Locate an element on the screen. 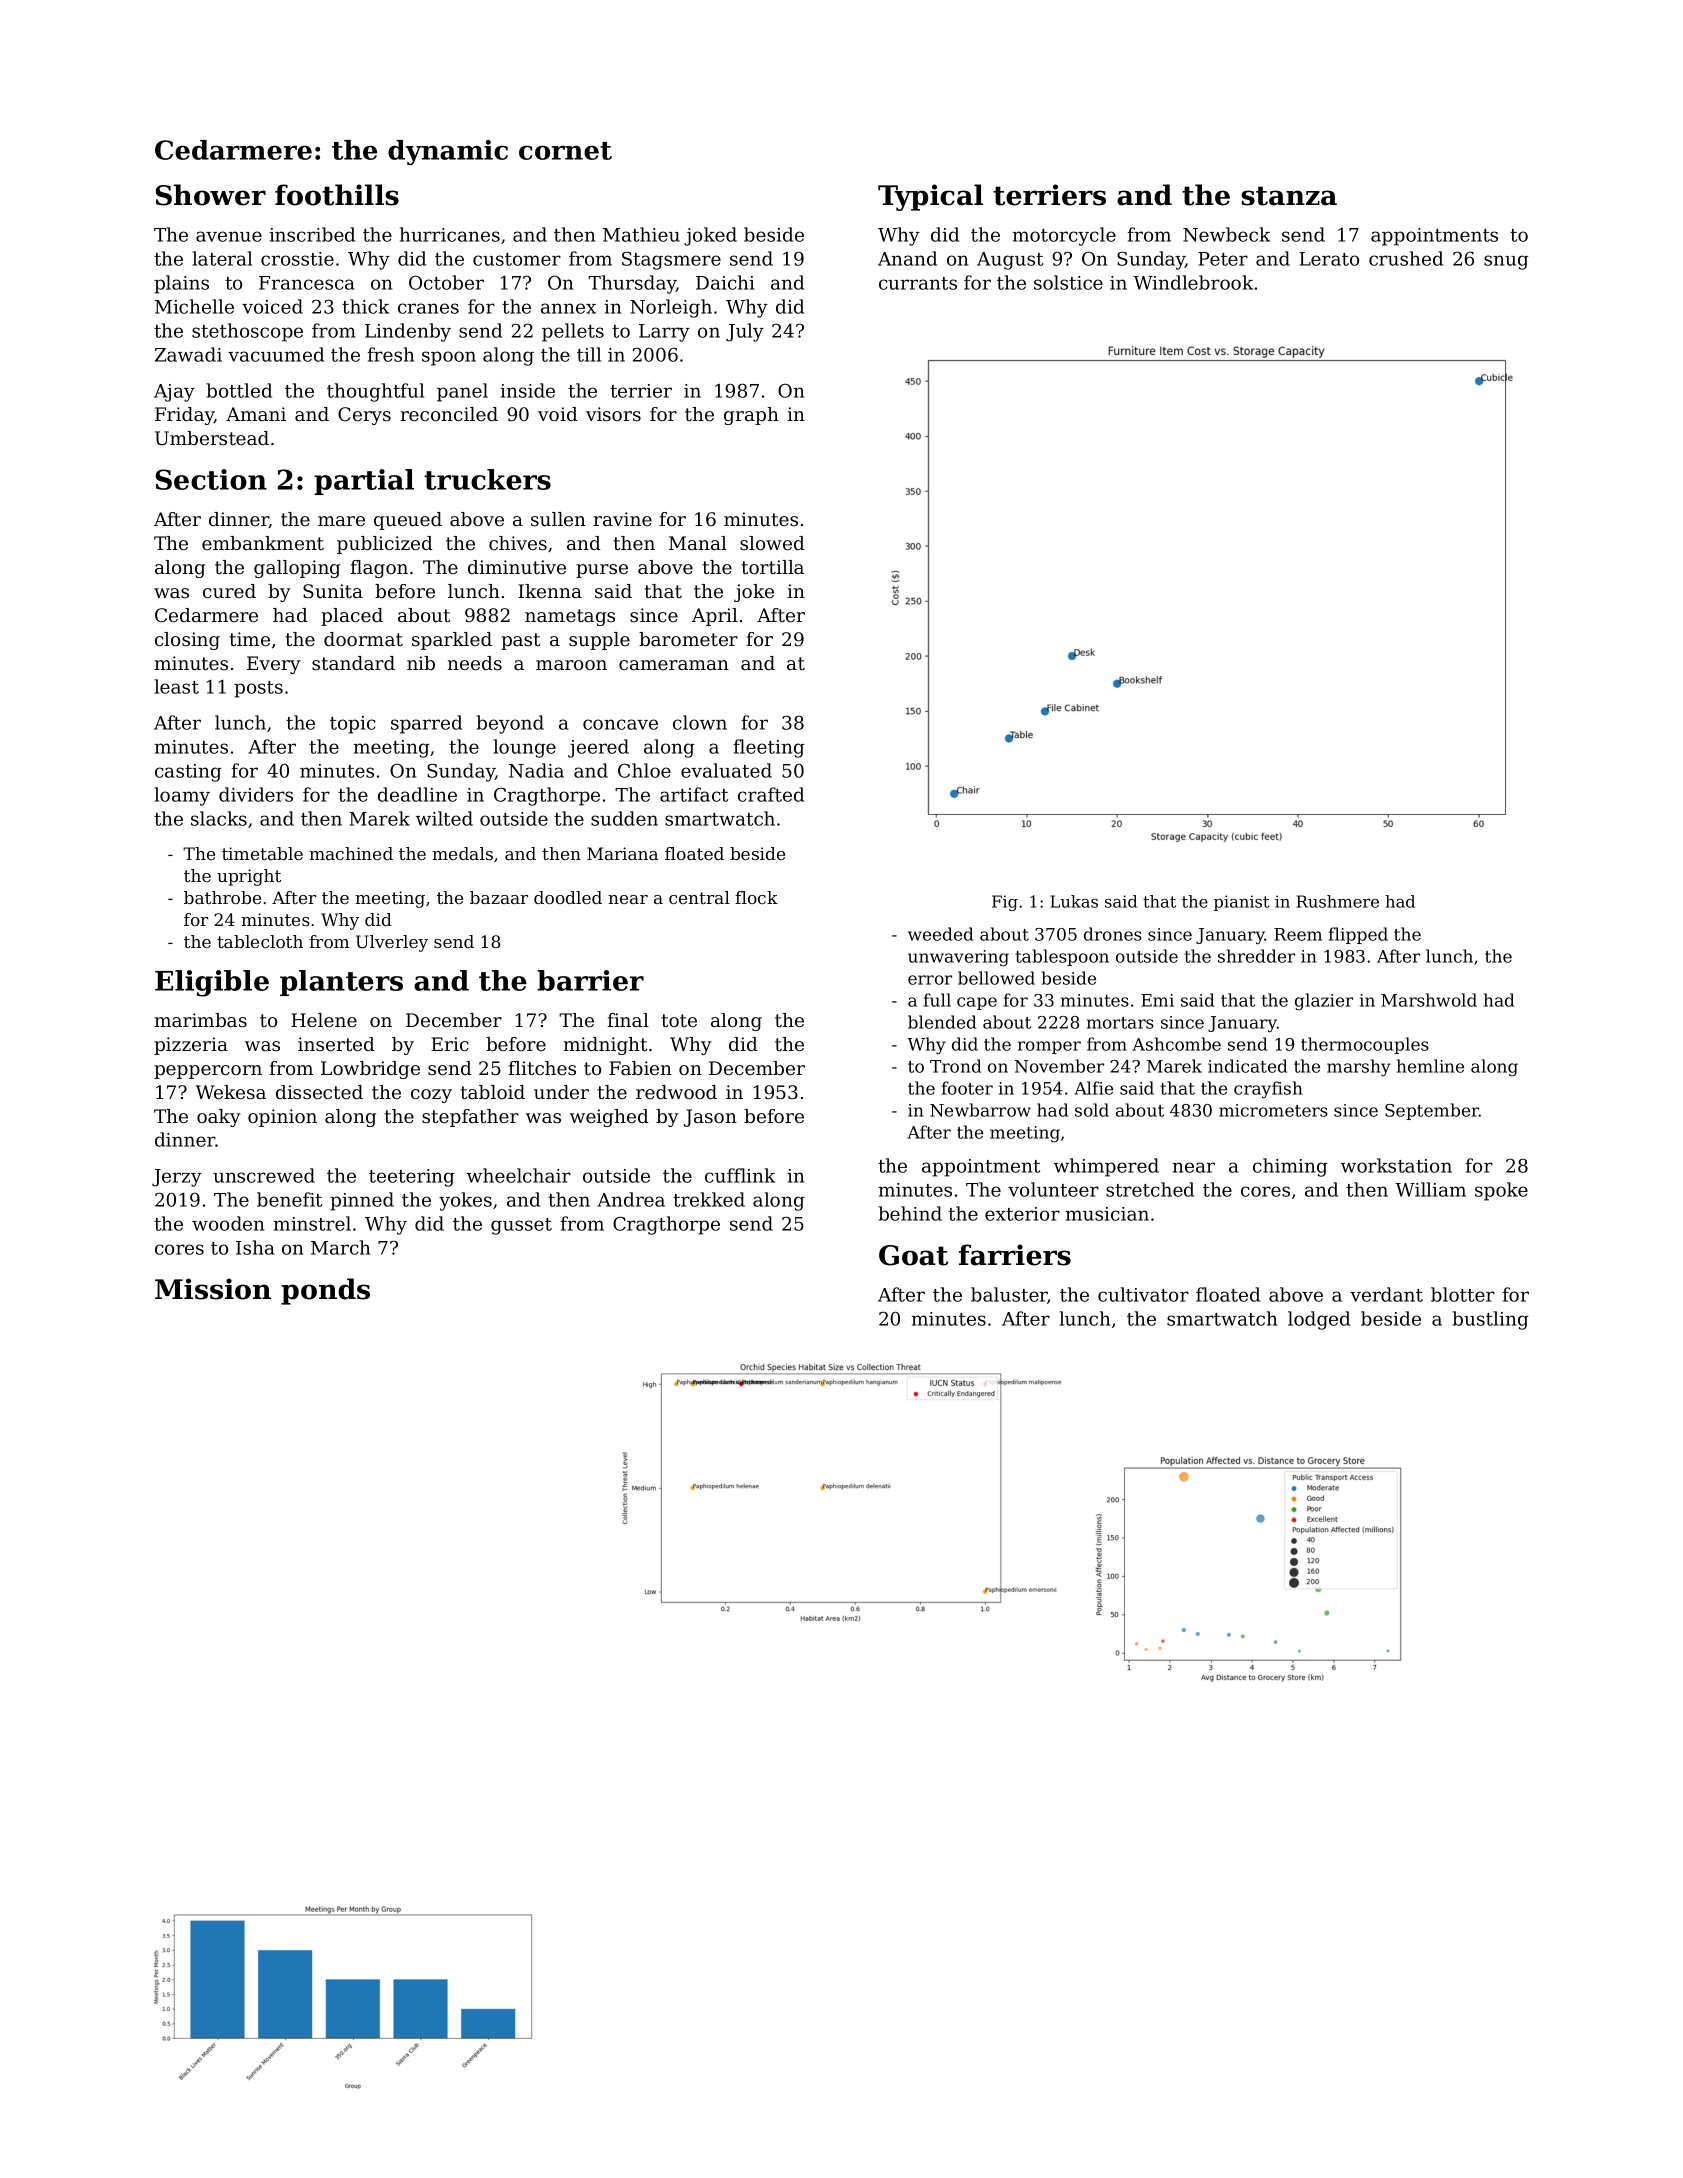 The image size is (1683, 2178). Mathieu is located at coordinates (641, 234).
